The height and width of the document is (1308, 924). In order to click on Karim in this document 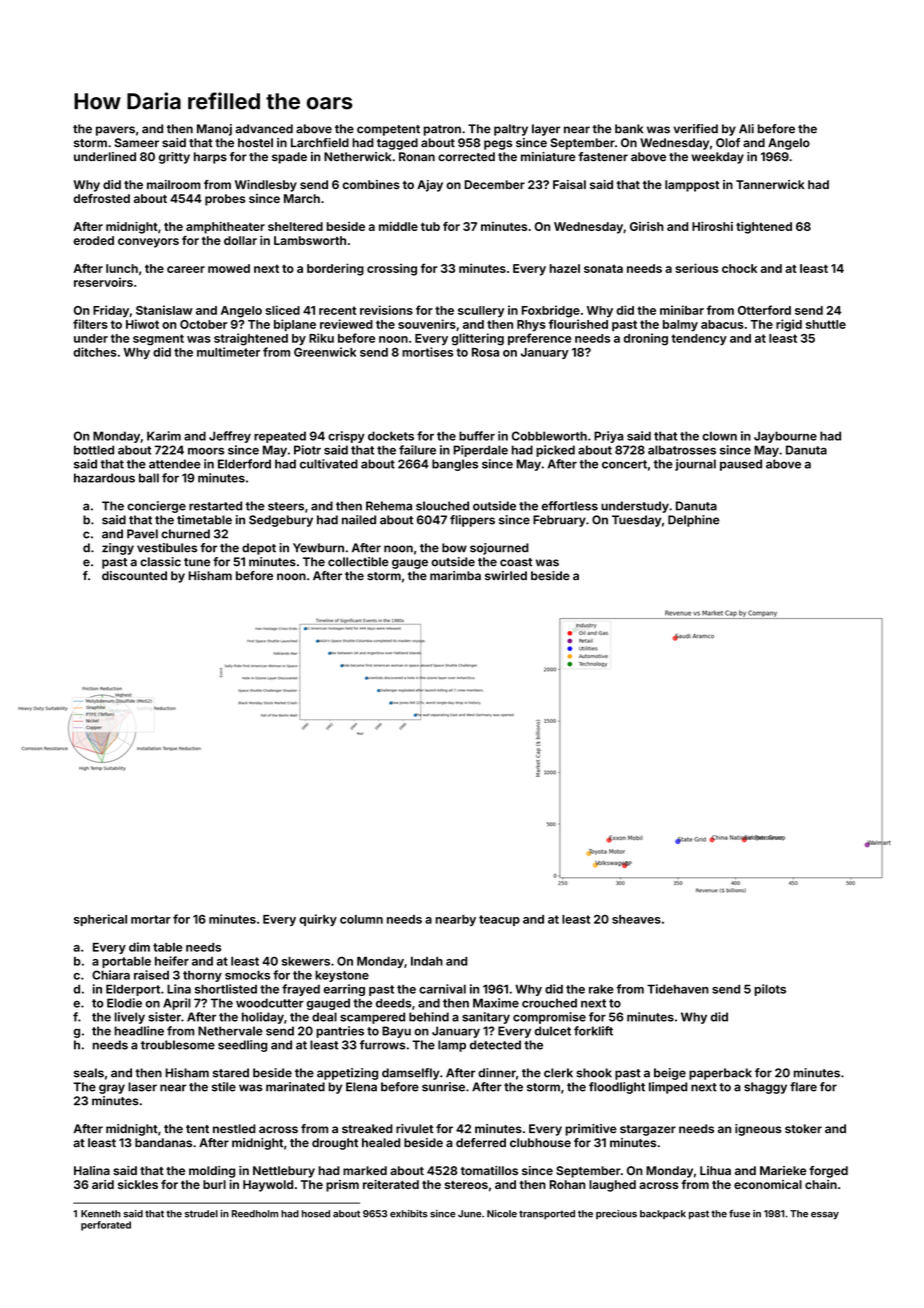, I will do `click(164, 436)`.
